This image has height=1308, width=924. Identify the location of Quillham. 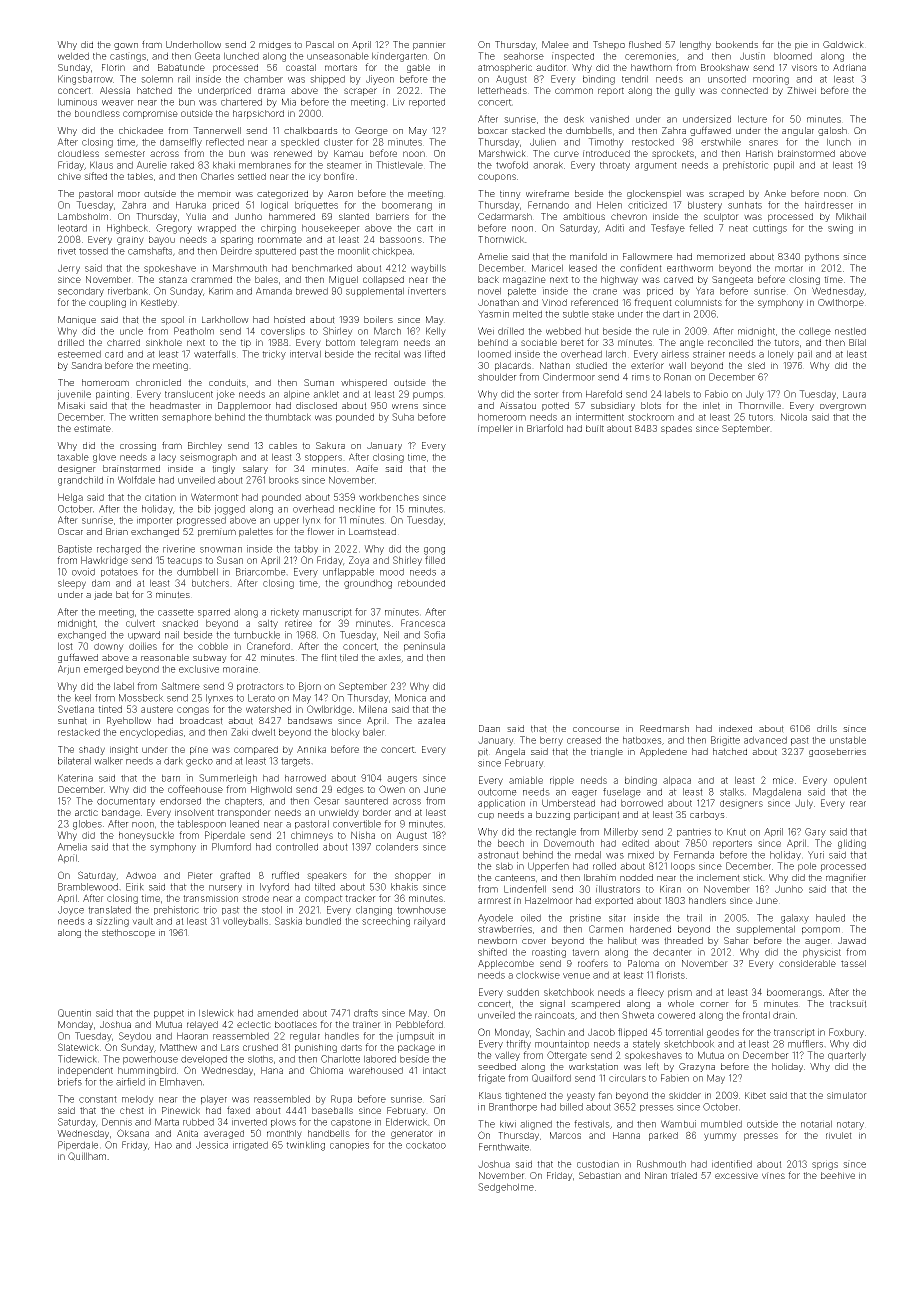
(87, 1156).
